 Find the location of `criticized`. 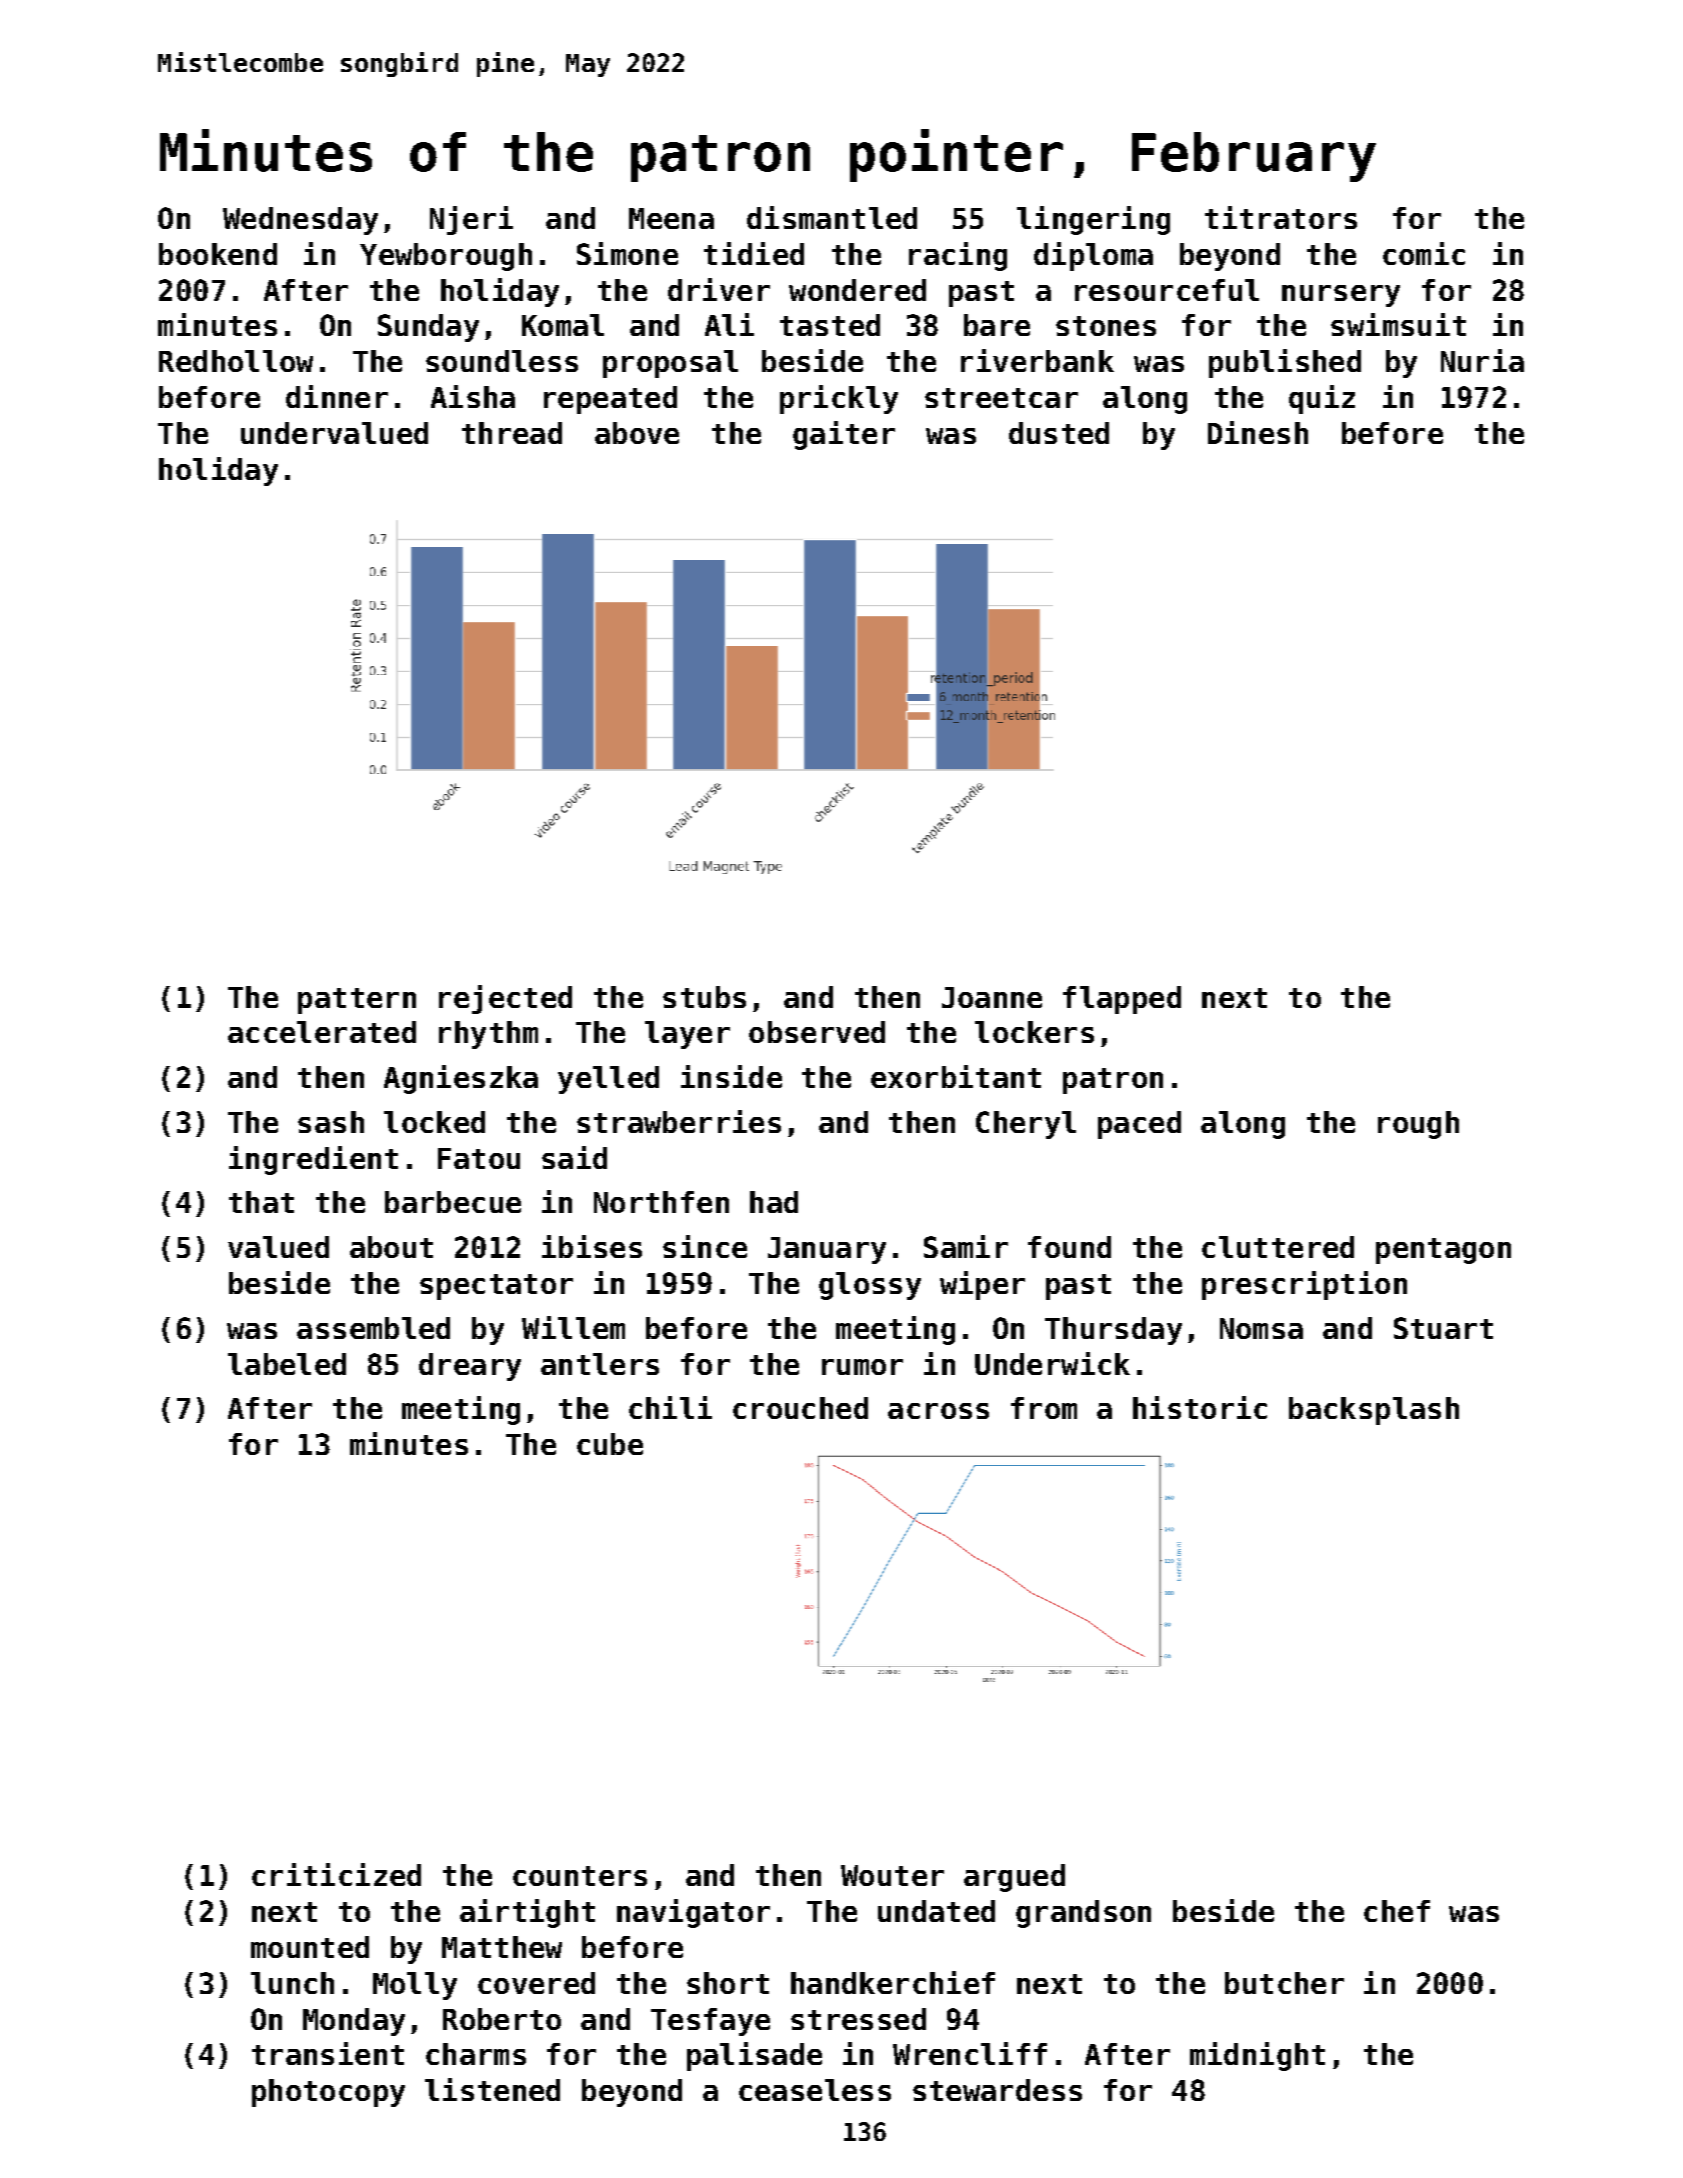

criticized is located at coordinates (336, 1874).
